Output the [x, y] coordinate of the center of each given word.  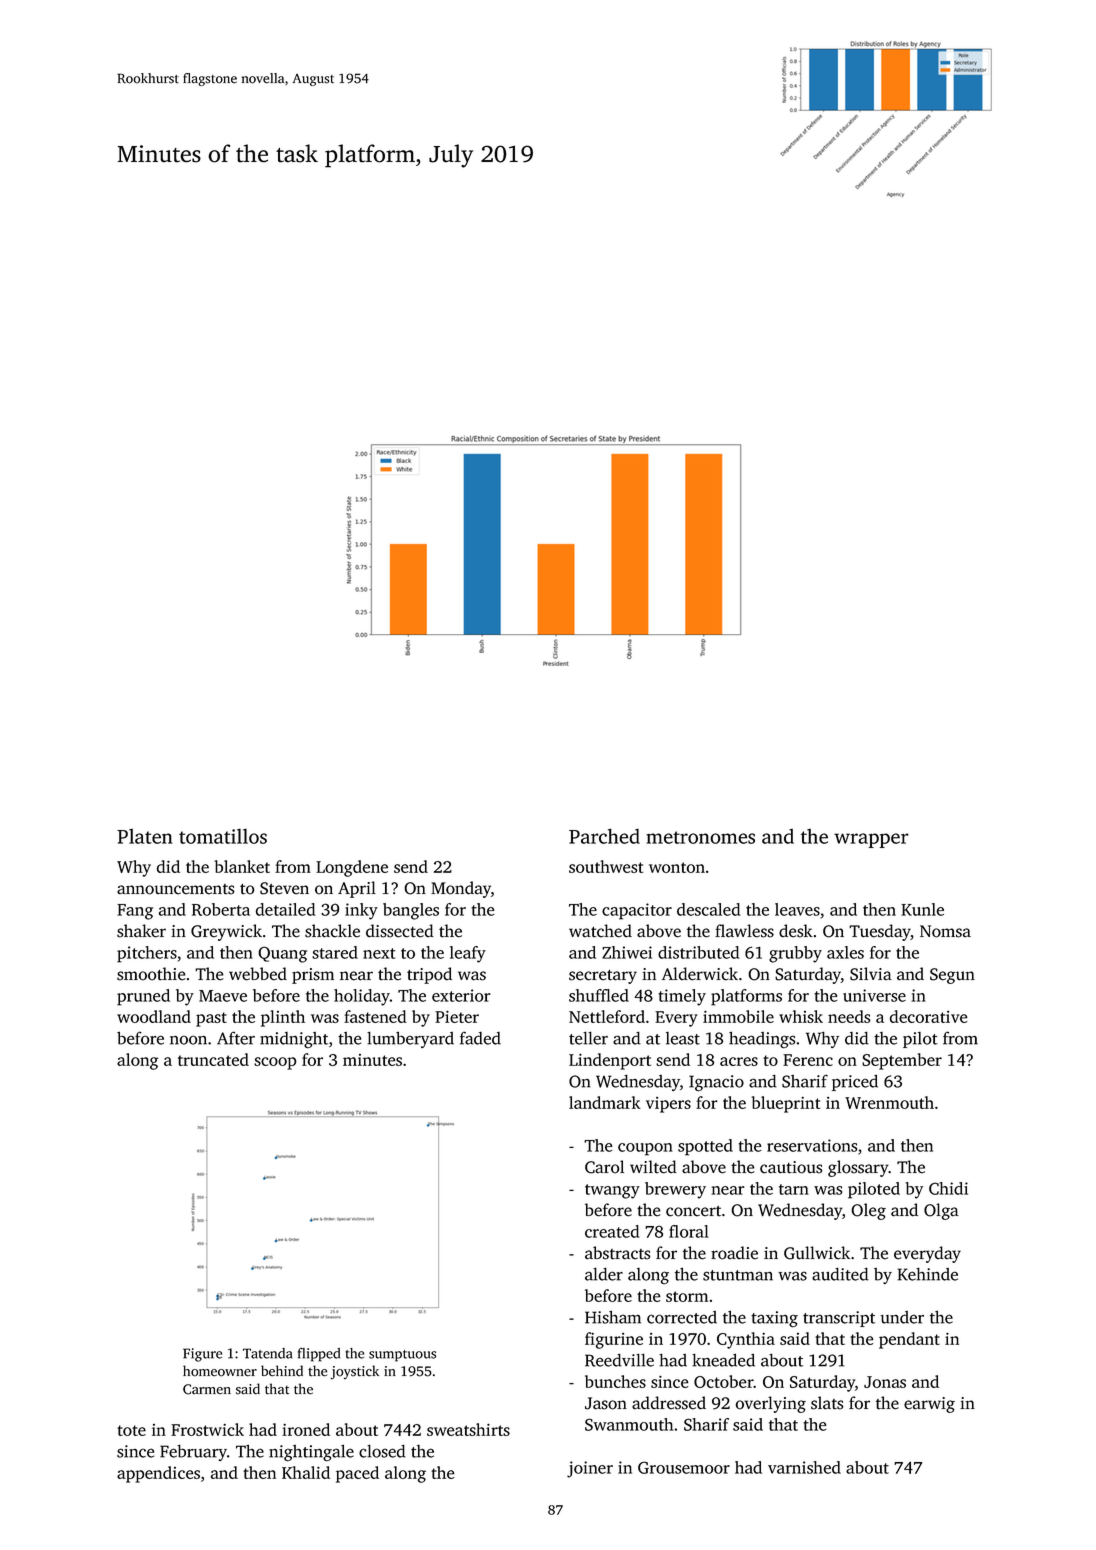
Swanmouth [629, 1424]
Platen [145, 836]
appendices [158, 1474]
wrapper [871, 840]
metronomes [700, 837]
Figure [202, 1355]
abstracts [617, 1253]
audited [840, 1274]
